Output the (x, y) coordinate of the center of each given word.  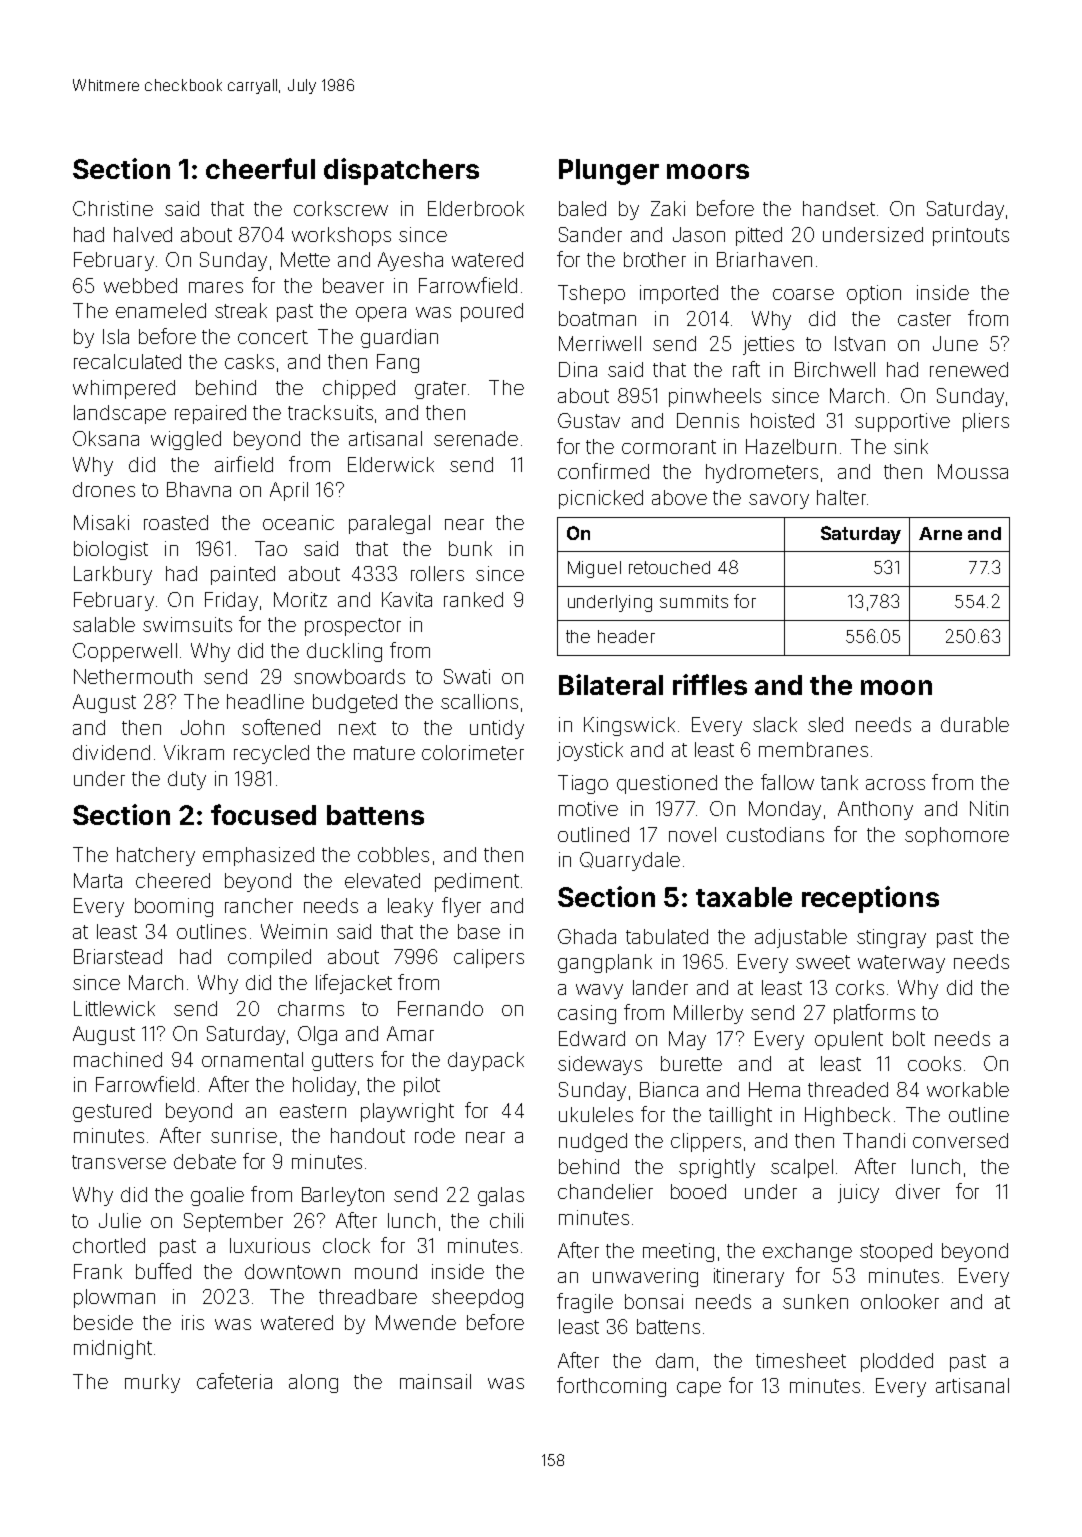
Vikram (194, 752)
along (313, 1383)
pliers (986, 422)
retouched (669, 567)
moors (708, 171)
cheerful (260, 168)
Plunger (609, 172)
